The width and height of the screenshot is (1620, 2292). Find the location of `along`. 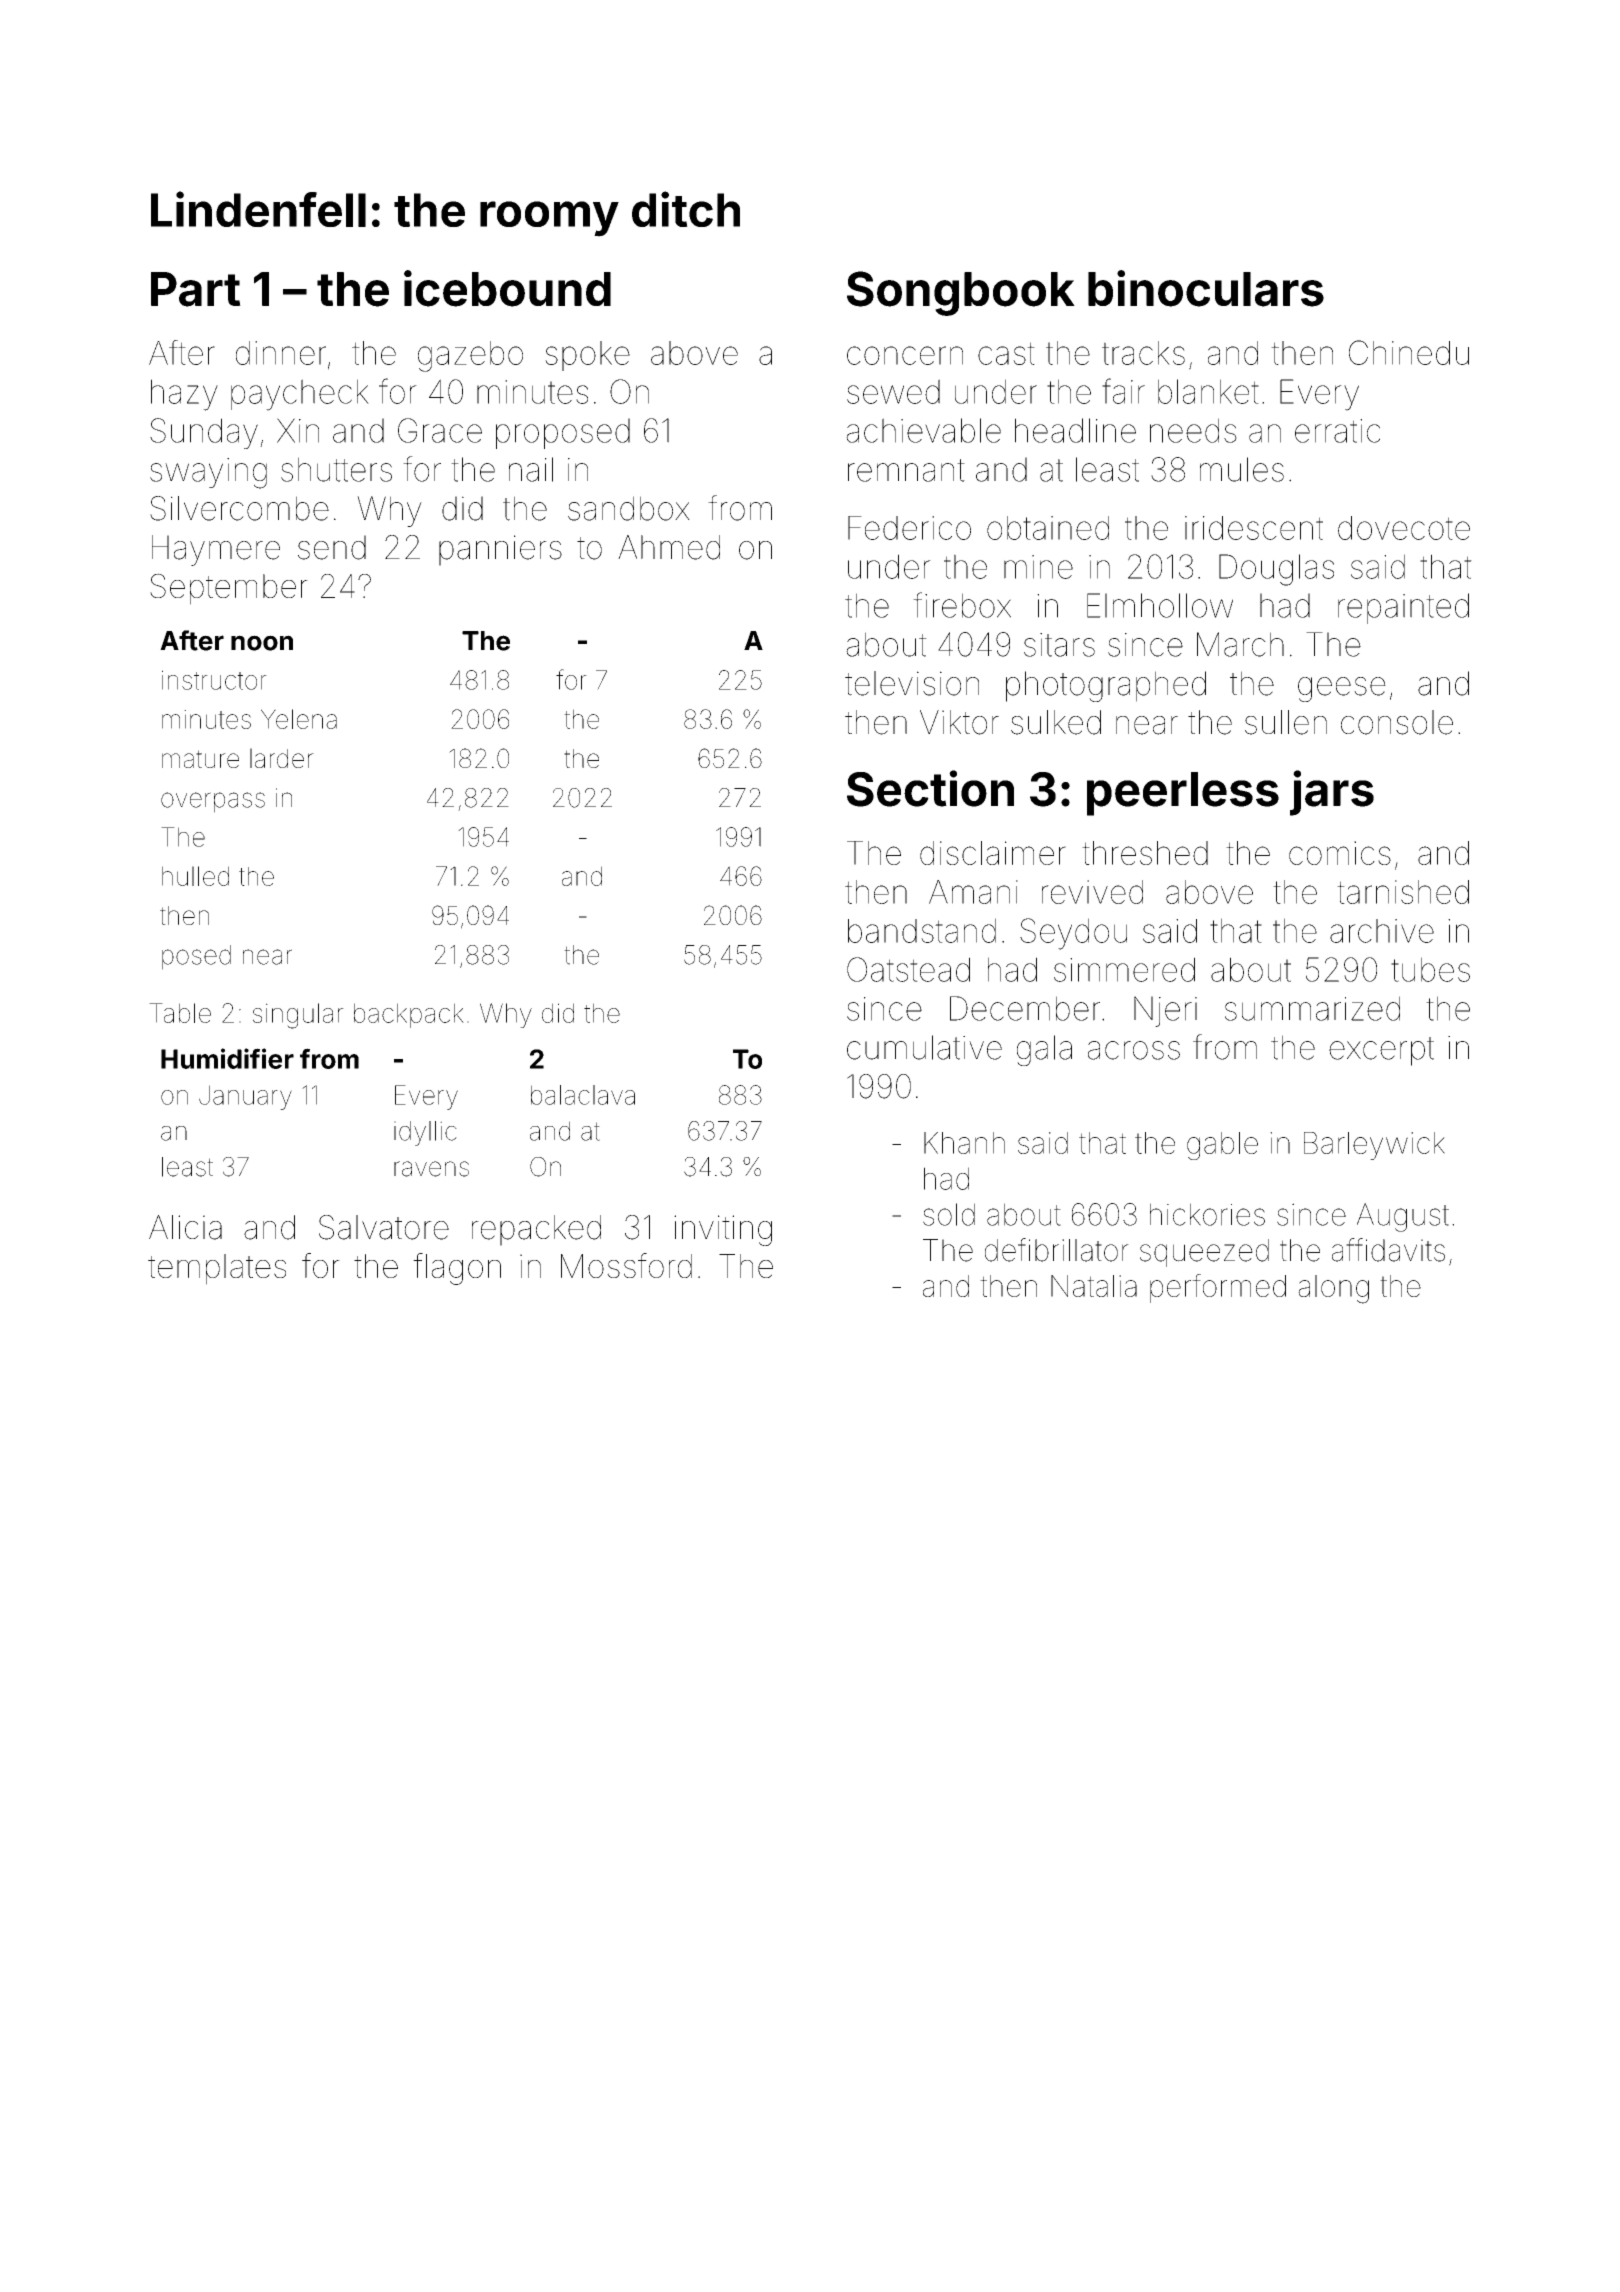

along is located at coordinates (1333, 1289).
